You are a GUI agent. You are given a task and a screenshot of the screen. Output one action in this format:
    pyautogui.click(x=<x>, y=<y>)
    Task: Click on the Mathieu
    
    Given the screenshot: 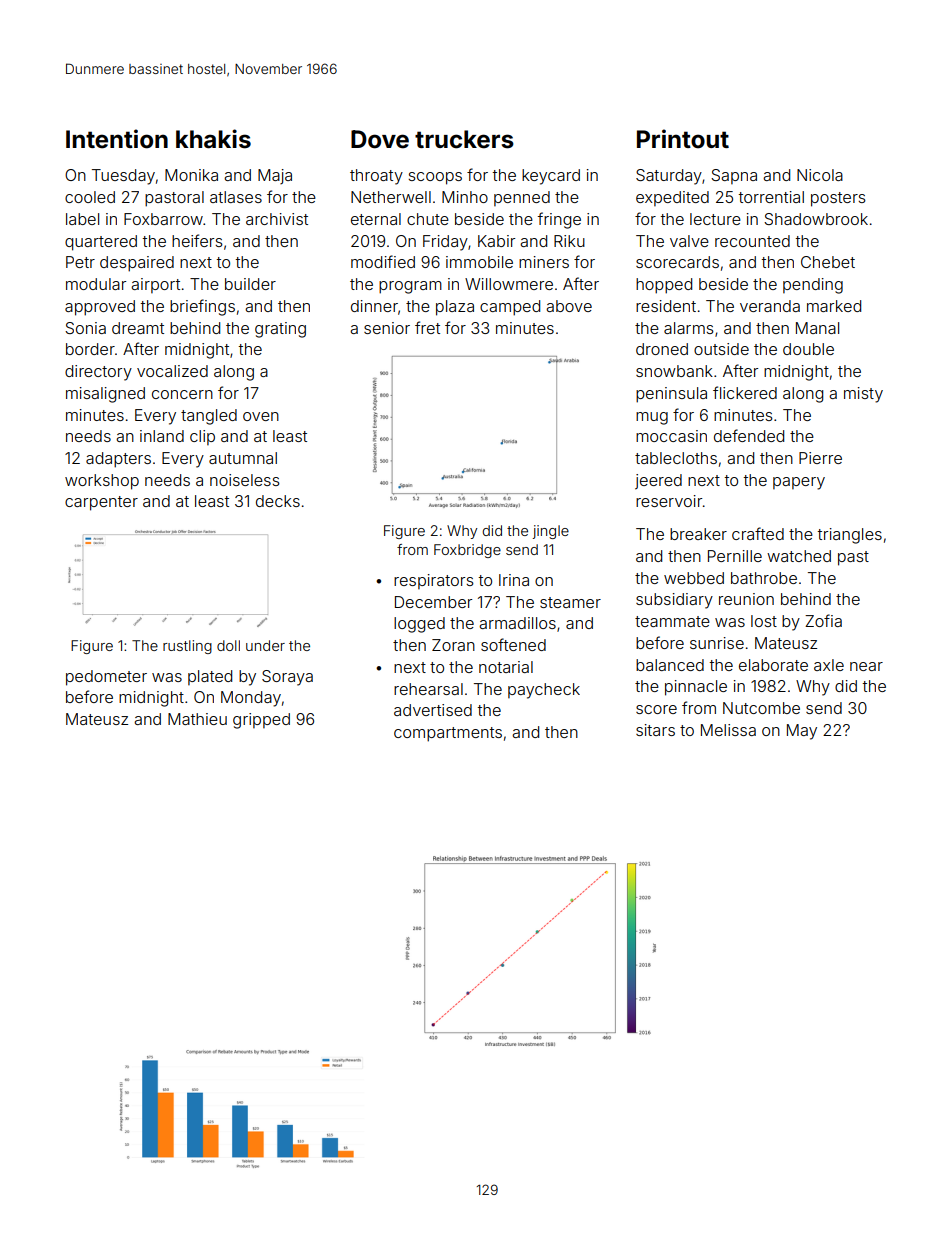 What is the action you would take?
    pyautogui.click(x=197, y=719)
